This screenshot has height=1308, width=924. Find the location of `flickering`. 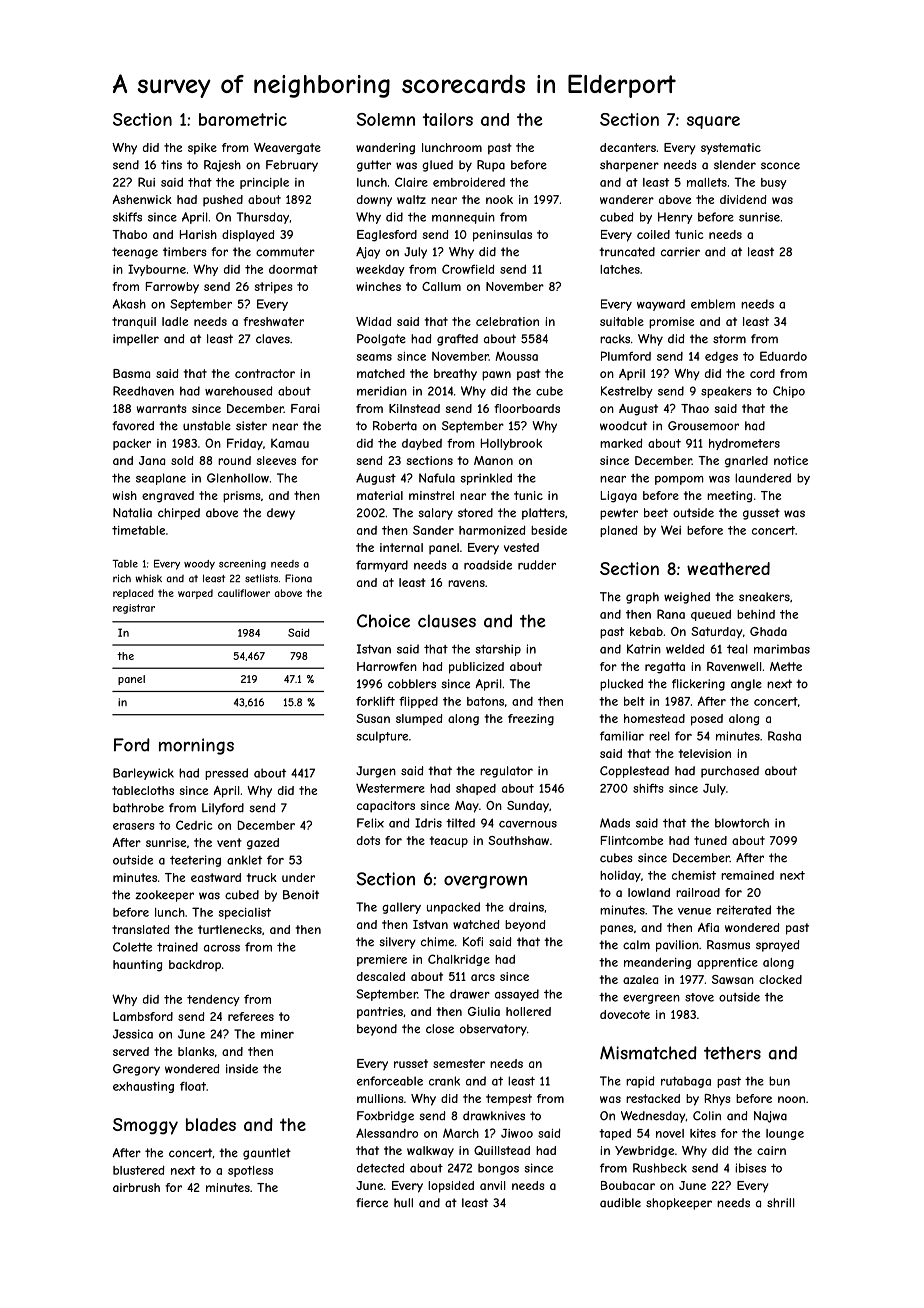

flickering is located at coordinates (698, 685).
